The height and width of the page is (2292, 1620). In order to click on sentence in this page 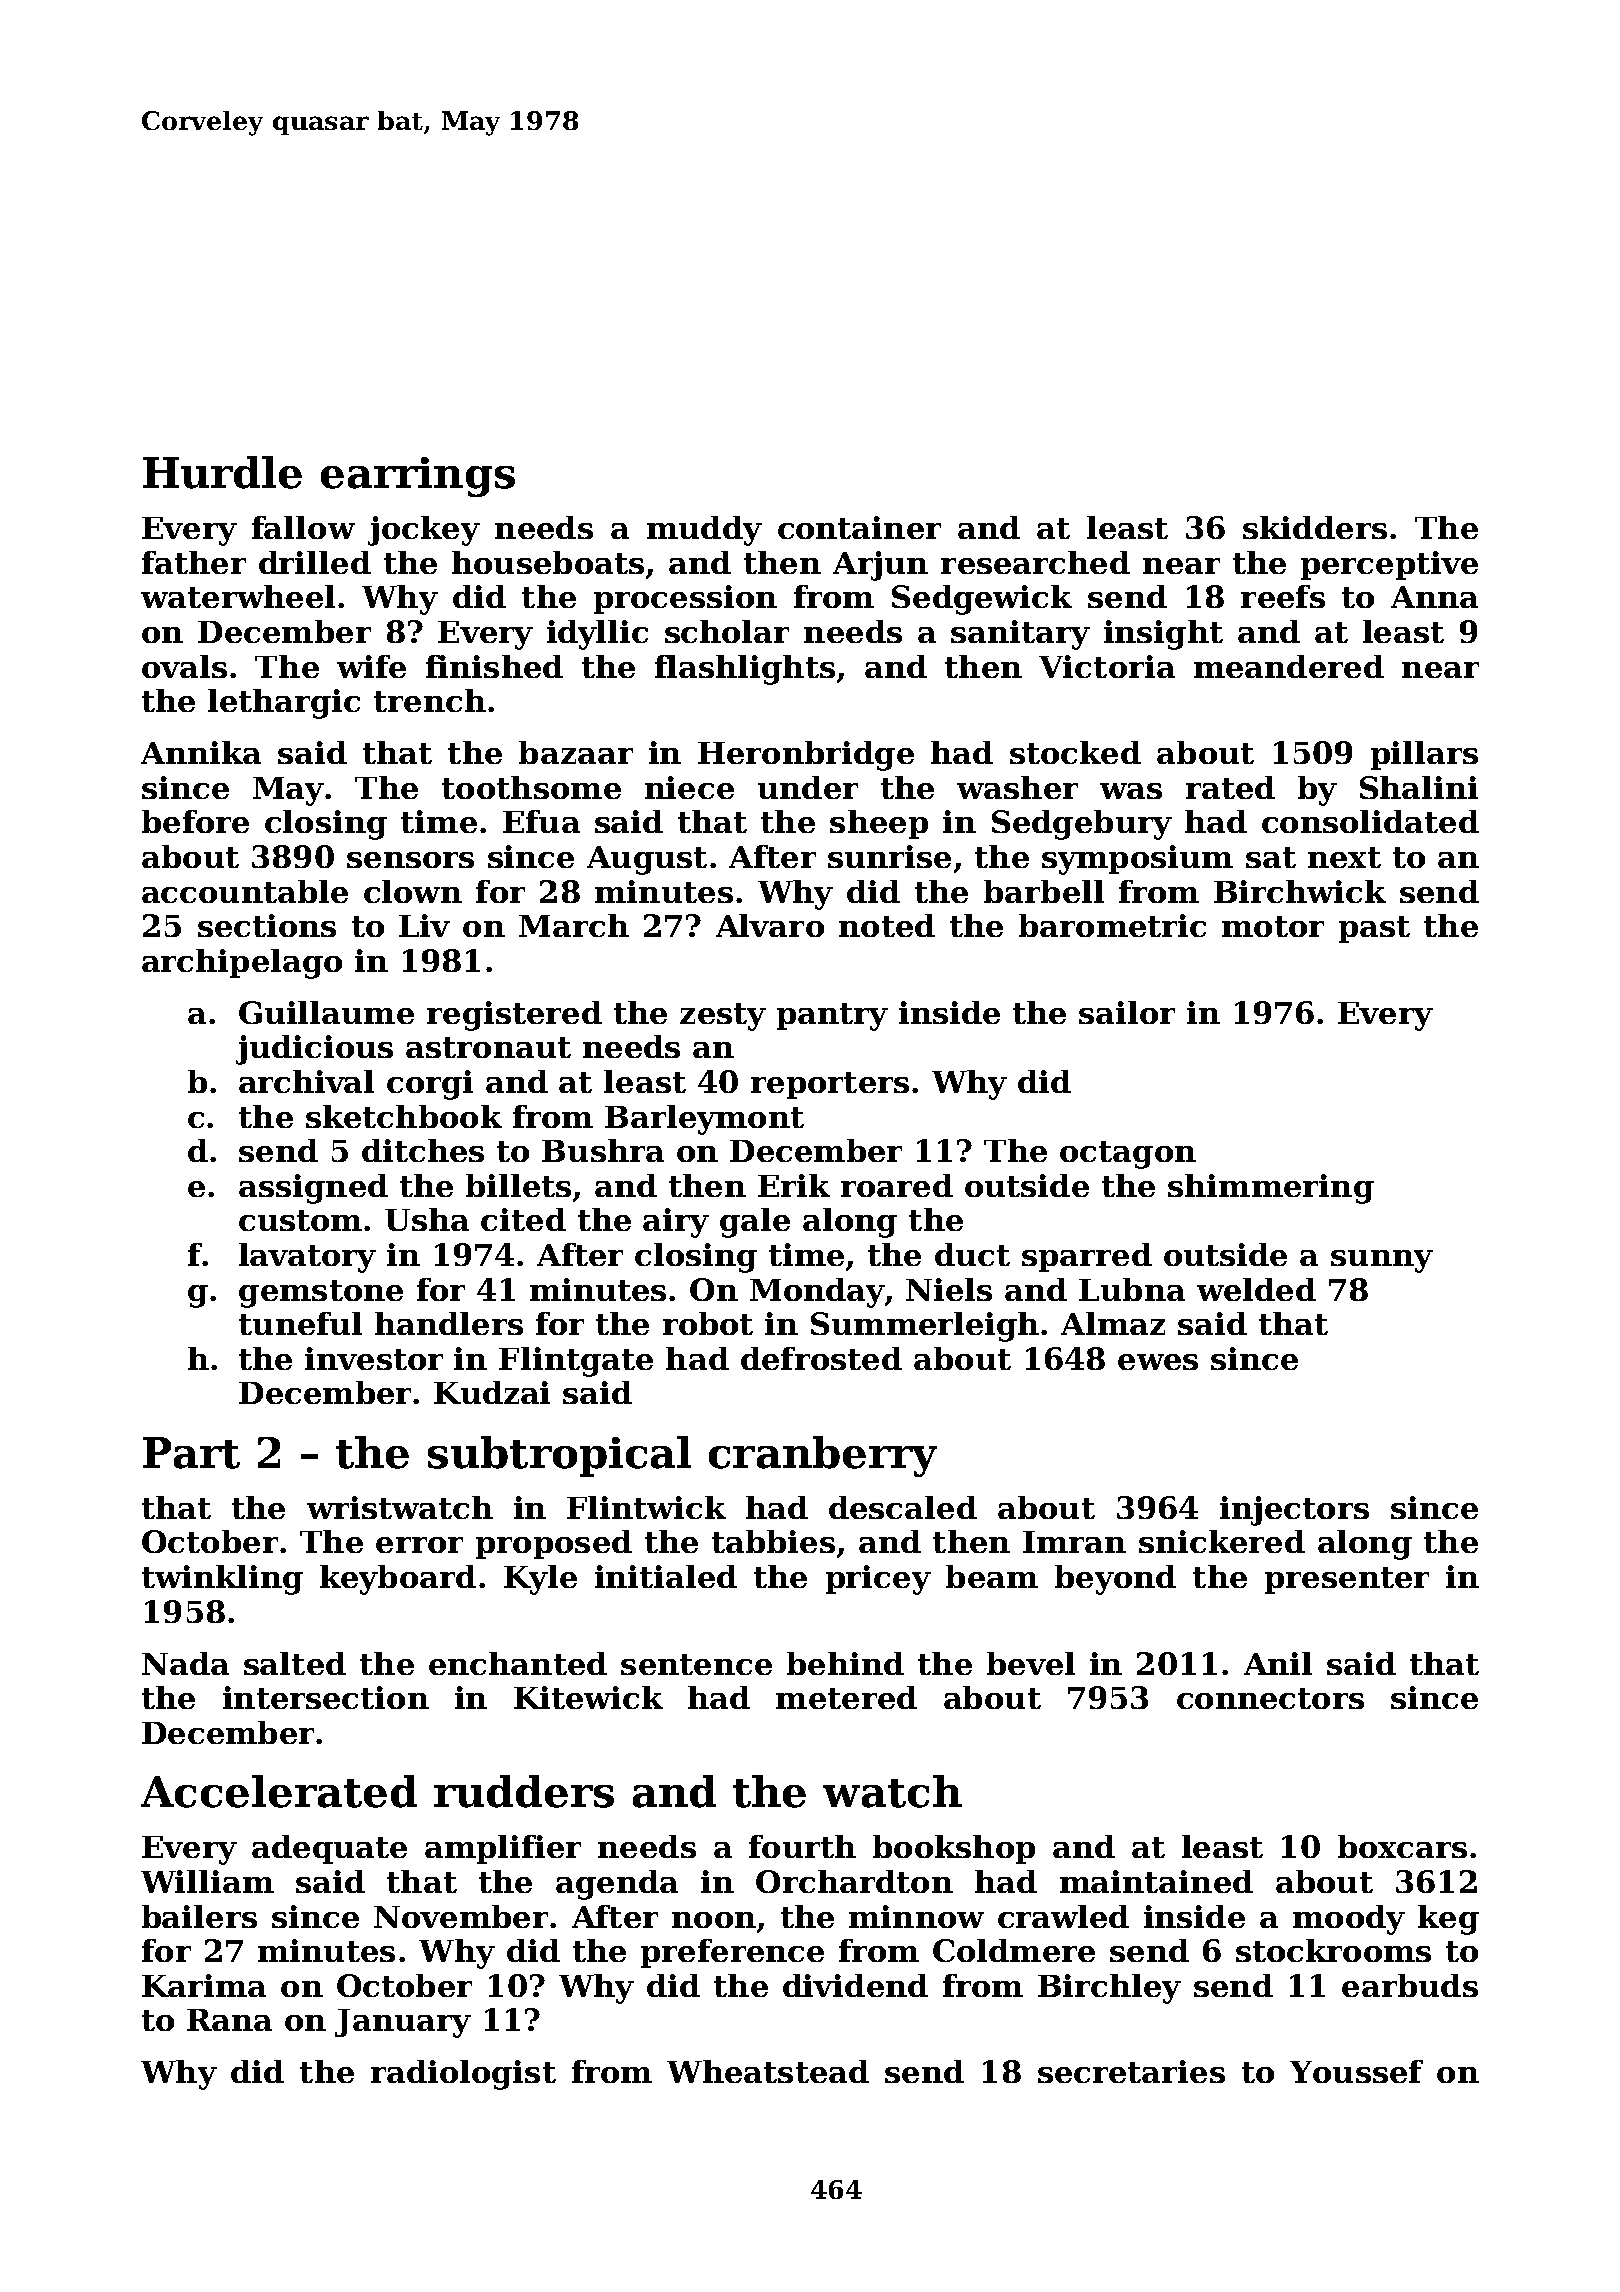, I will do `click(696, 1664)`.
